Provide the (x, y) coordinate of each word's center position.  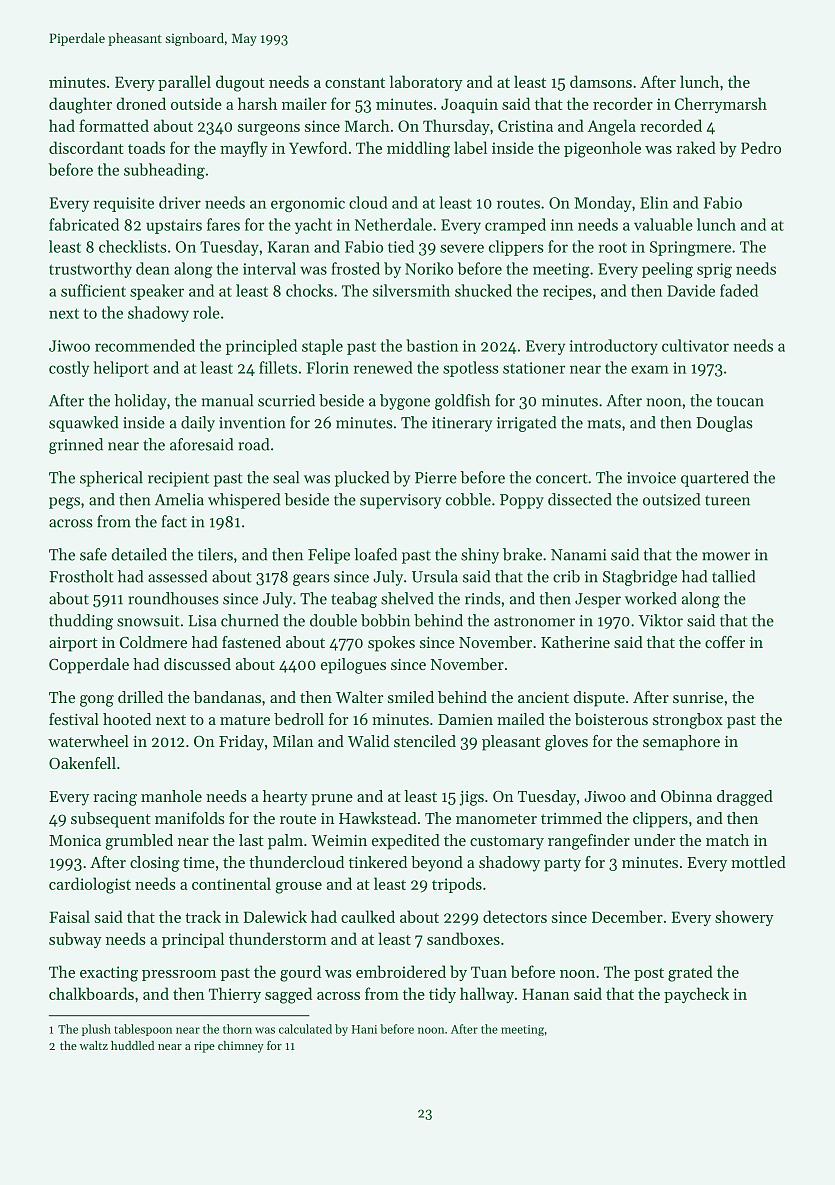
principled (261, 347)
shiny (480, 556)
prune (332, 800)
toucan (740, 401)
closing (155, 864)
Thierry (235, 995)
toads (146, 147)
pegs (64, 503)
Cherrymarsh (721, 105)
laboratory (426, 83)
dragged (745, 798)
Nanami (578, 555)
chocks (309, 290)
